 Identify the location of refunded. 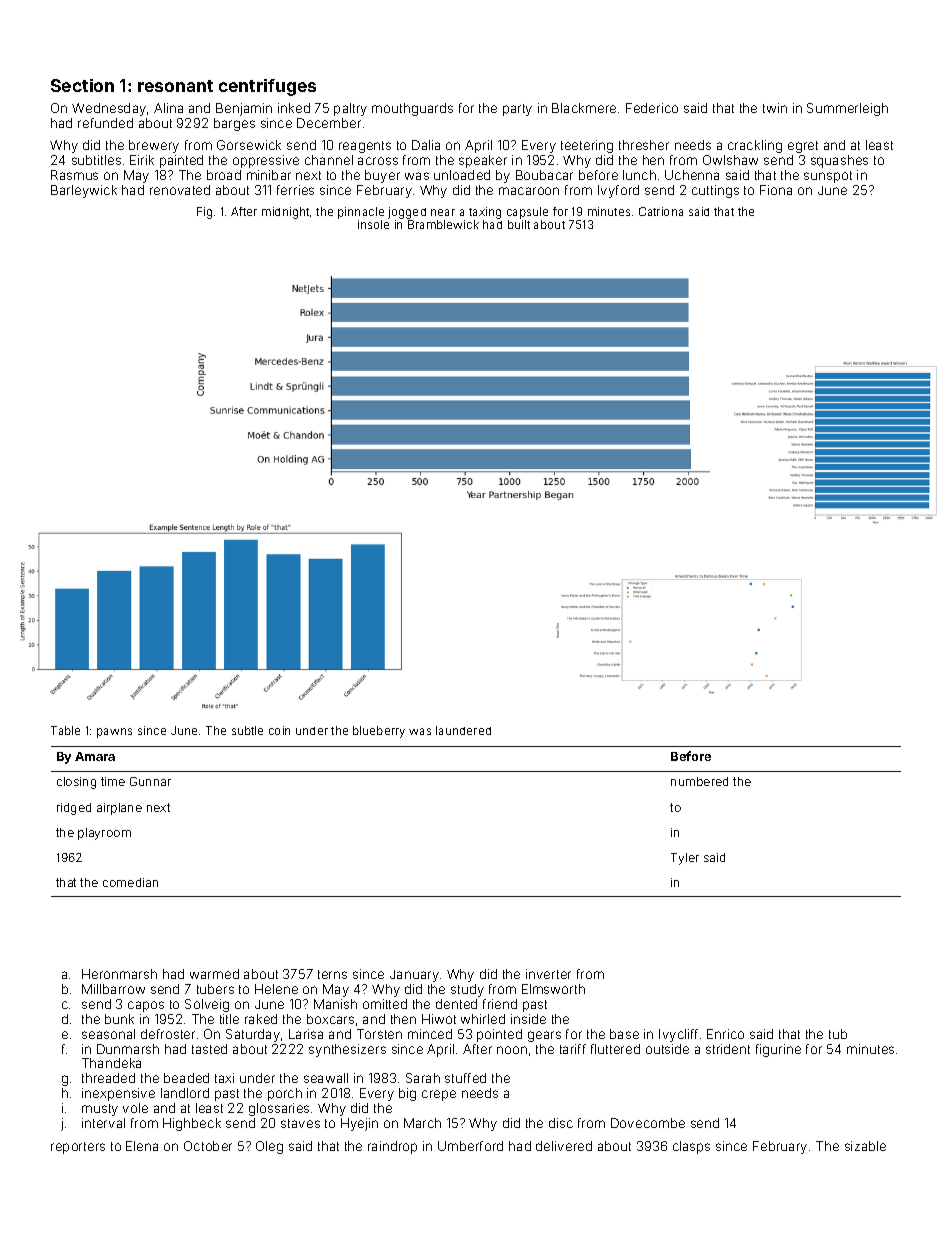
(105, 123).
